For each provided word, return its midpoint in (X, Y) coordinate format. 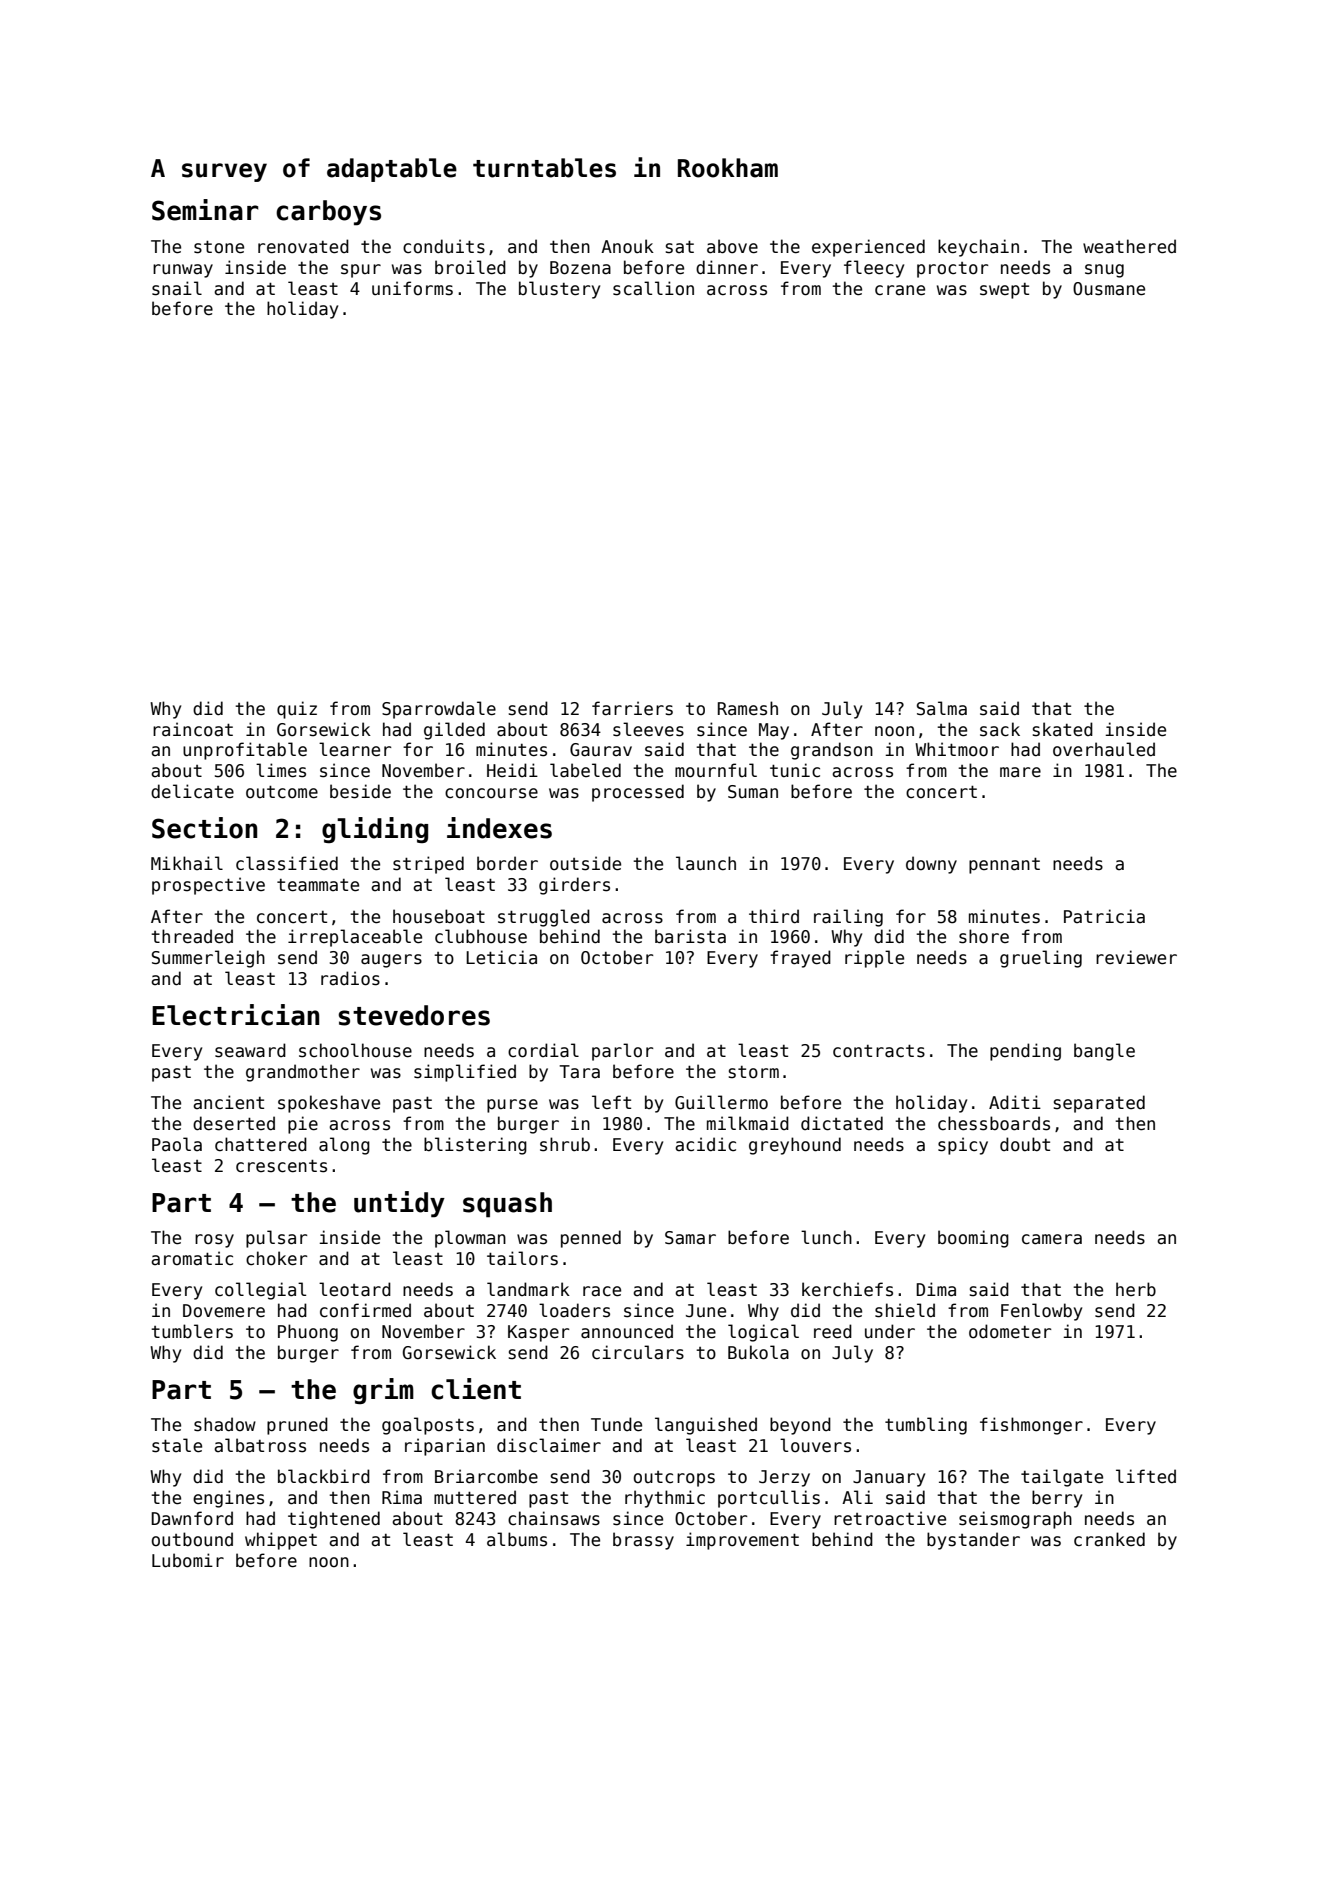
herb (1136, 1289)
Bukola (758, 1352)
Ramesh (748, 708)
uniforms (412, 288)
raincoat (193, 729)
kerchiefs (847, 1289)
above (732, 246)
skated (1063, 729)
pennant (1004, 865)
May (774, 731)
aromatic (192, 1258)
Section (204, 828)
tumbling (926, 1426)
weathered (1129, 246)
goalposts (428, 1426)
